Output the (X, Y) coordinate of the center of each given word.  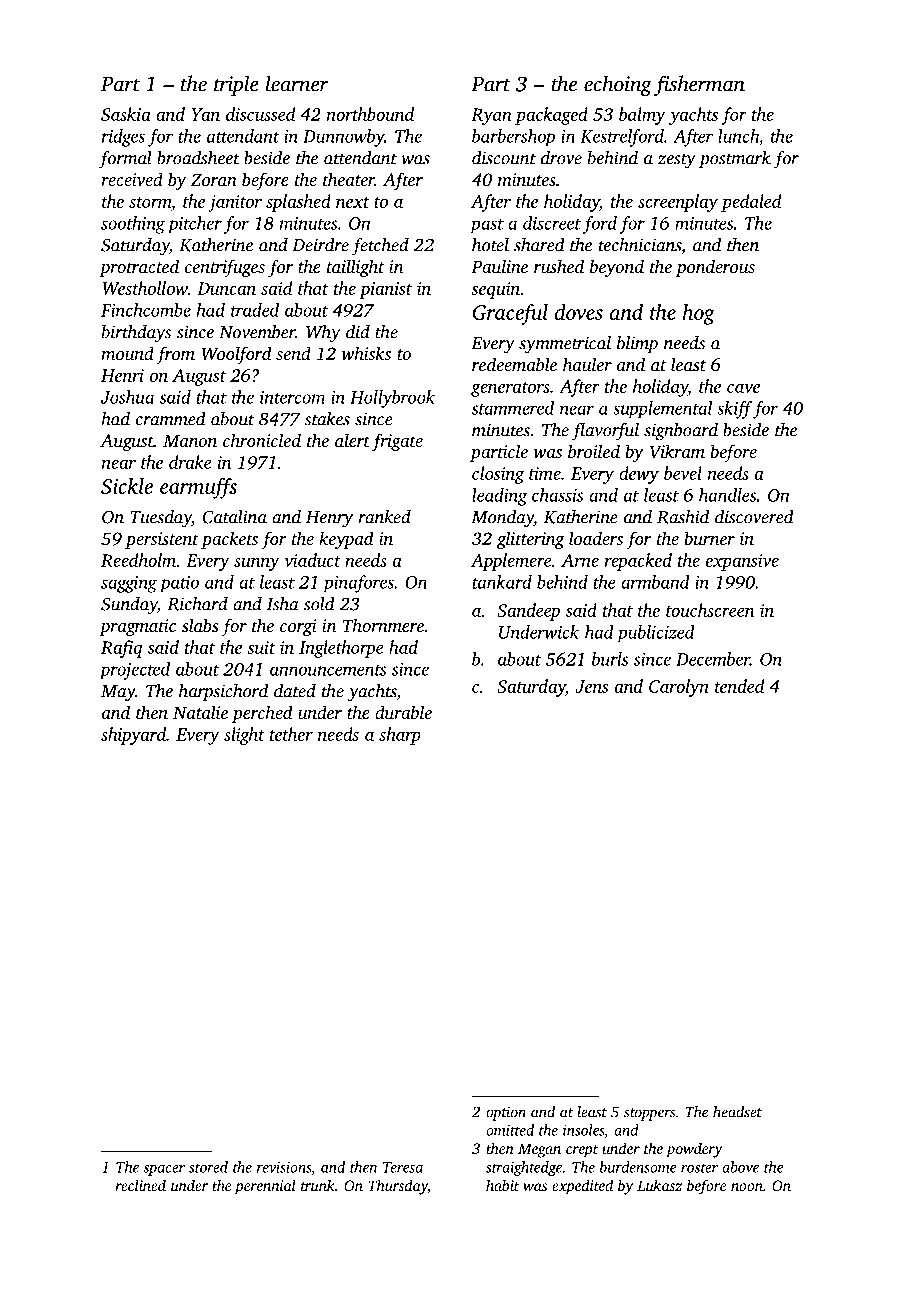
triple (236, 85)
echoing (618, 85)
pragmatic (137, 627)
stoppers (650, 1114)
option (506, 1113)
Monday (502, 519)
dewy (639, 475)
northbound (370, 114)
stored (208, 1167)
